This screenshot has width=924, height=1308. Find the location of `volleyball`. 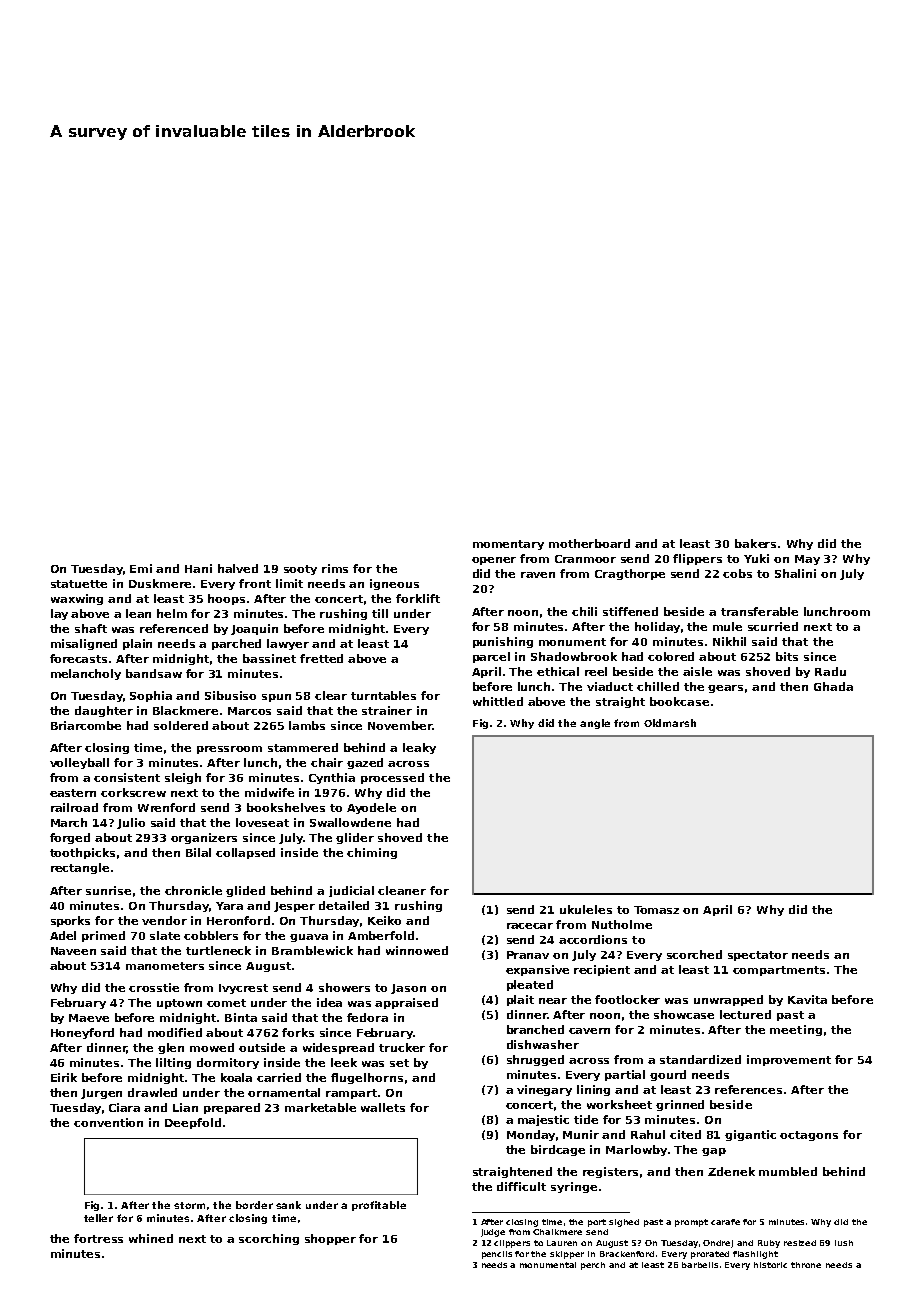

volleyball is located at coordinates (79, 763).
